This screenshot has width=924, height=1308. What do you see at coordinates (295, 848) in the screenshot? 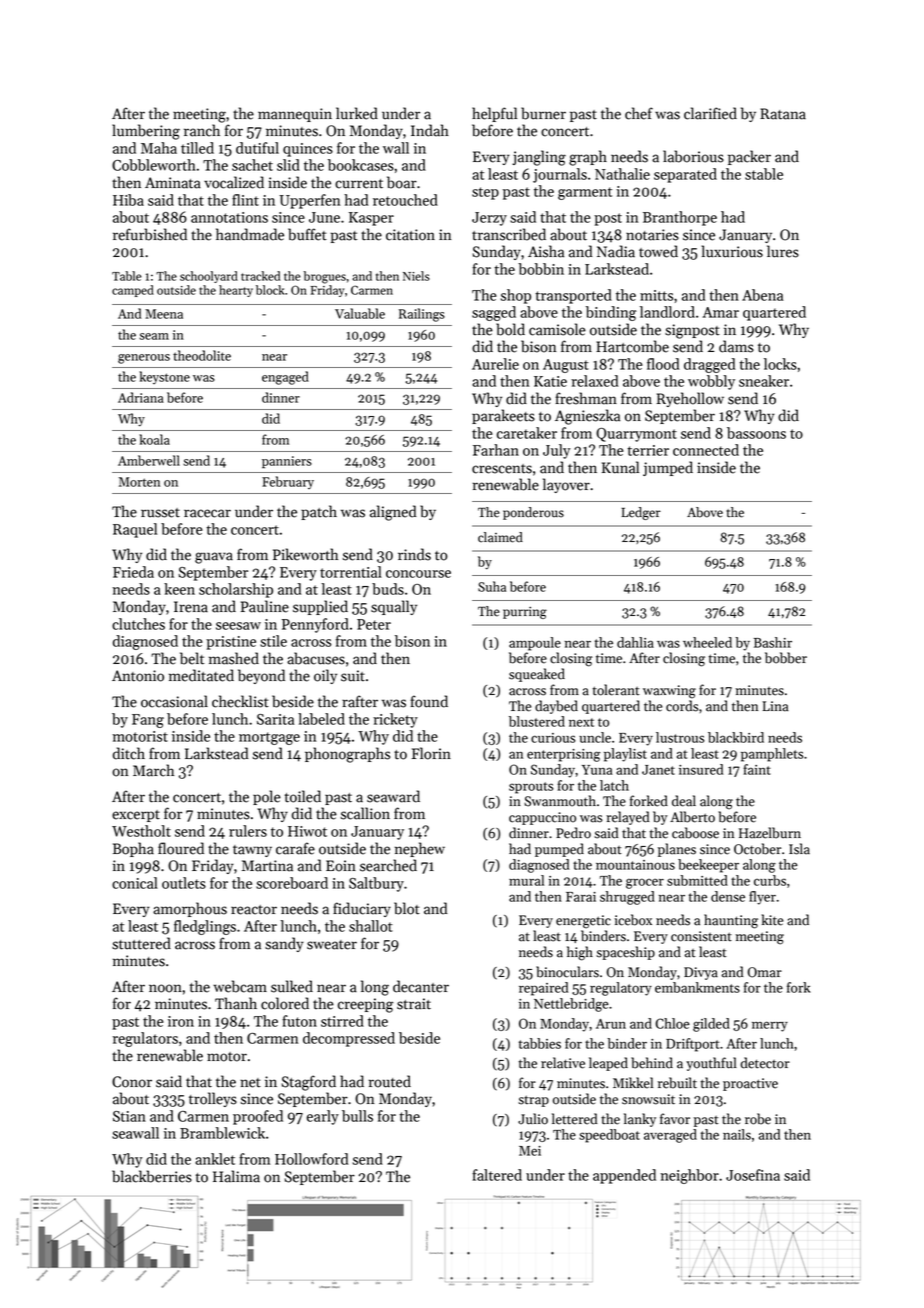
I see `carafe` at bounding box center [295, 848].
